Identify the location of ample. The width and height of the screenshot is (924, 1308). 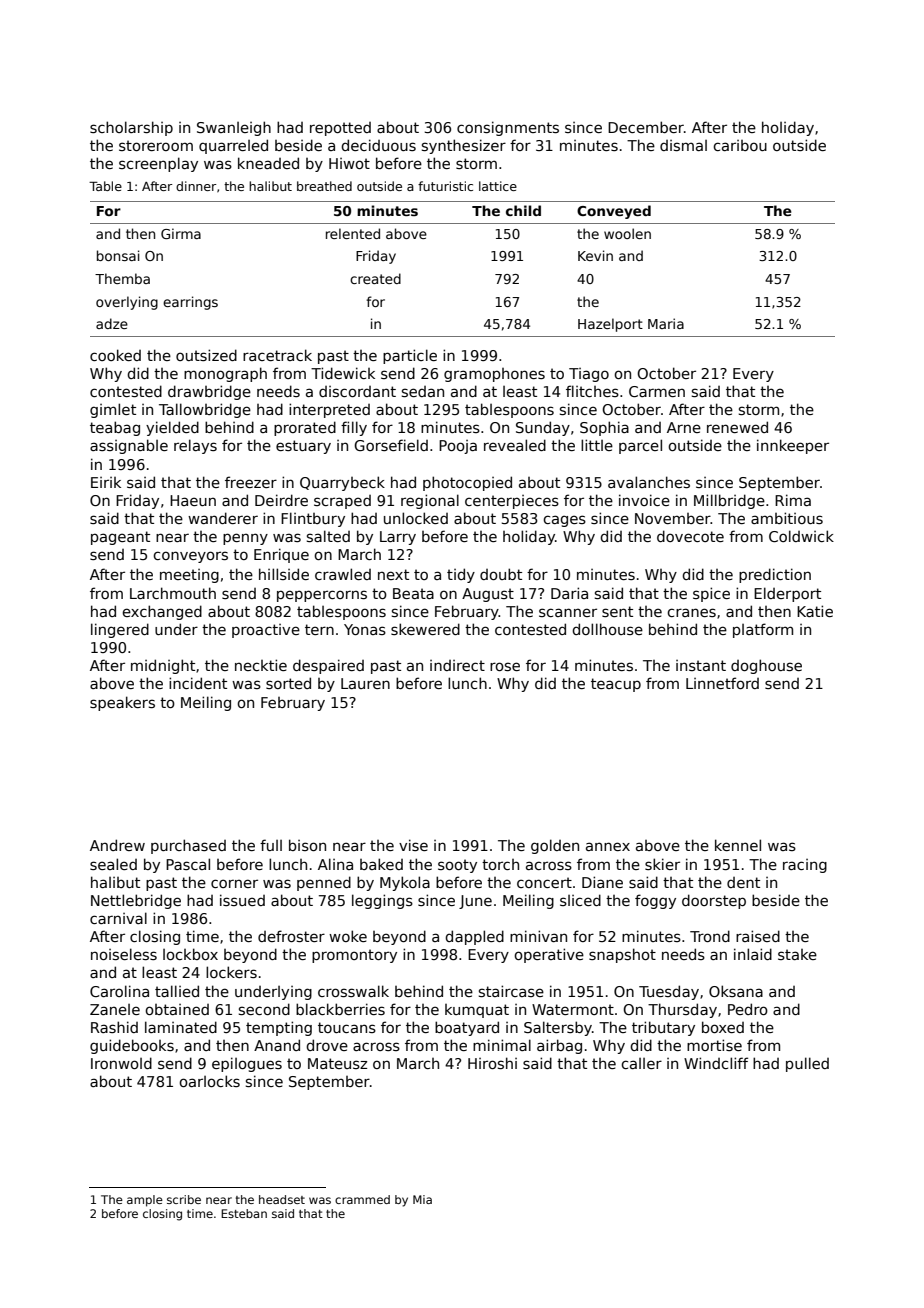
(145, 1201).
